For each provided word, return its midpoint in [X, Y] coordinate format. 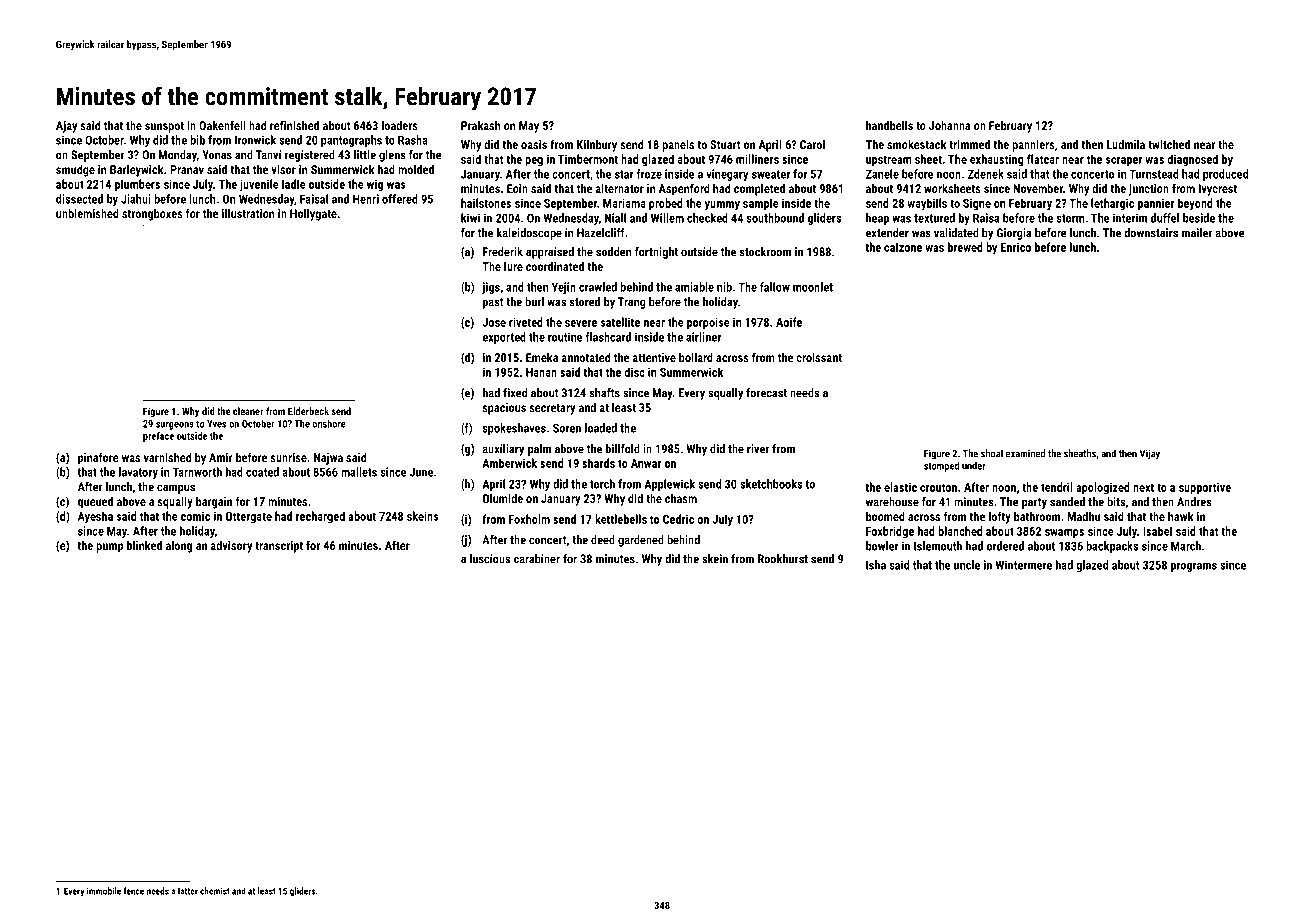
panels [678, 145]
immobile [104, 891]
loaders [400, 125]
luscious [490, 559]
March [1186, 546]
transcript [279, 547]
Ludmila [1126, 144]
